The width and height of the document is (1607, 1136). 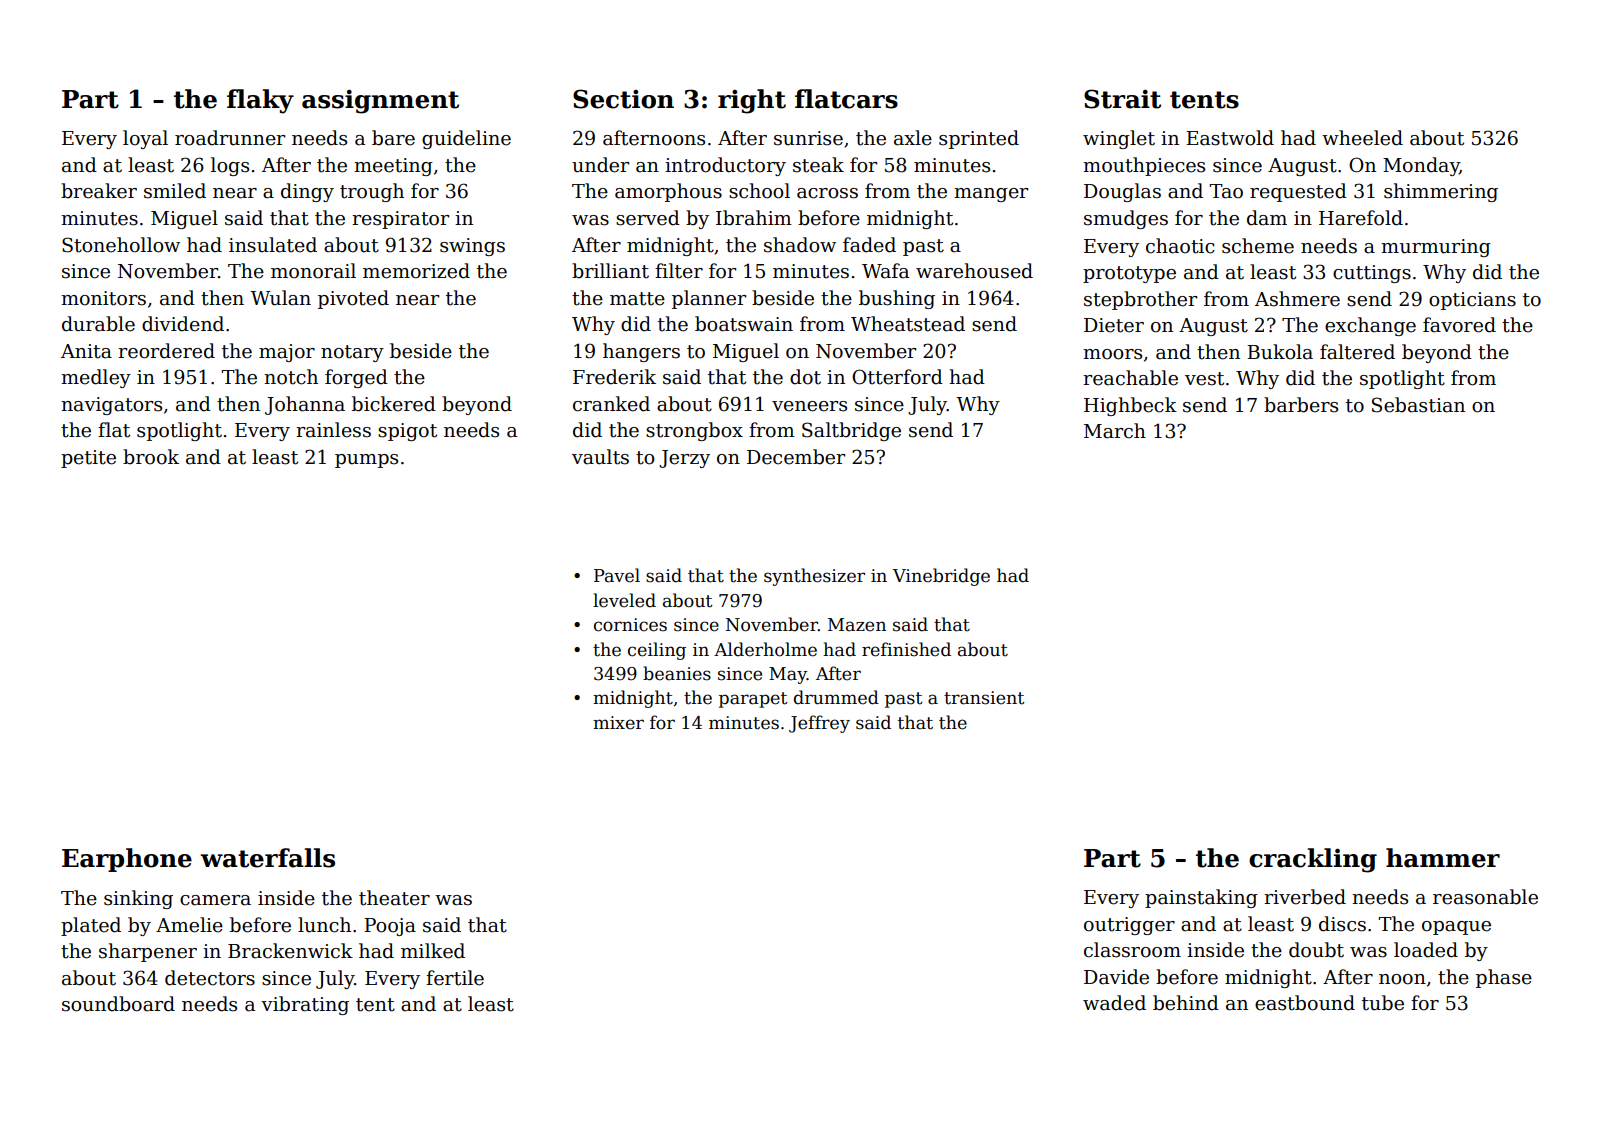 I want to click on warehoused, so click(x=974, y=271).
